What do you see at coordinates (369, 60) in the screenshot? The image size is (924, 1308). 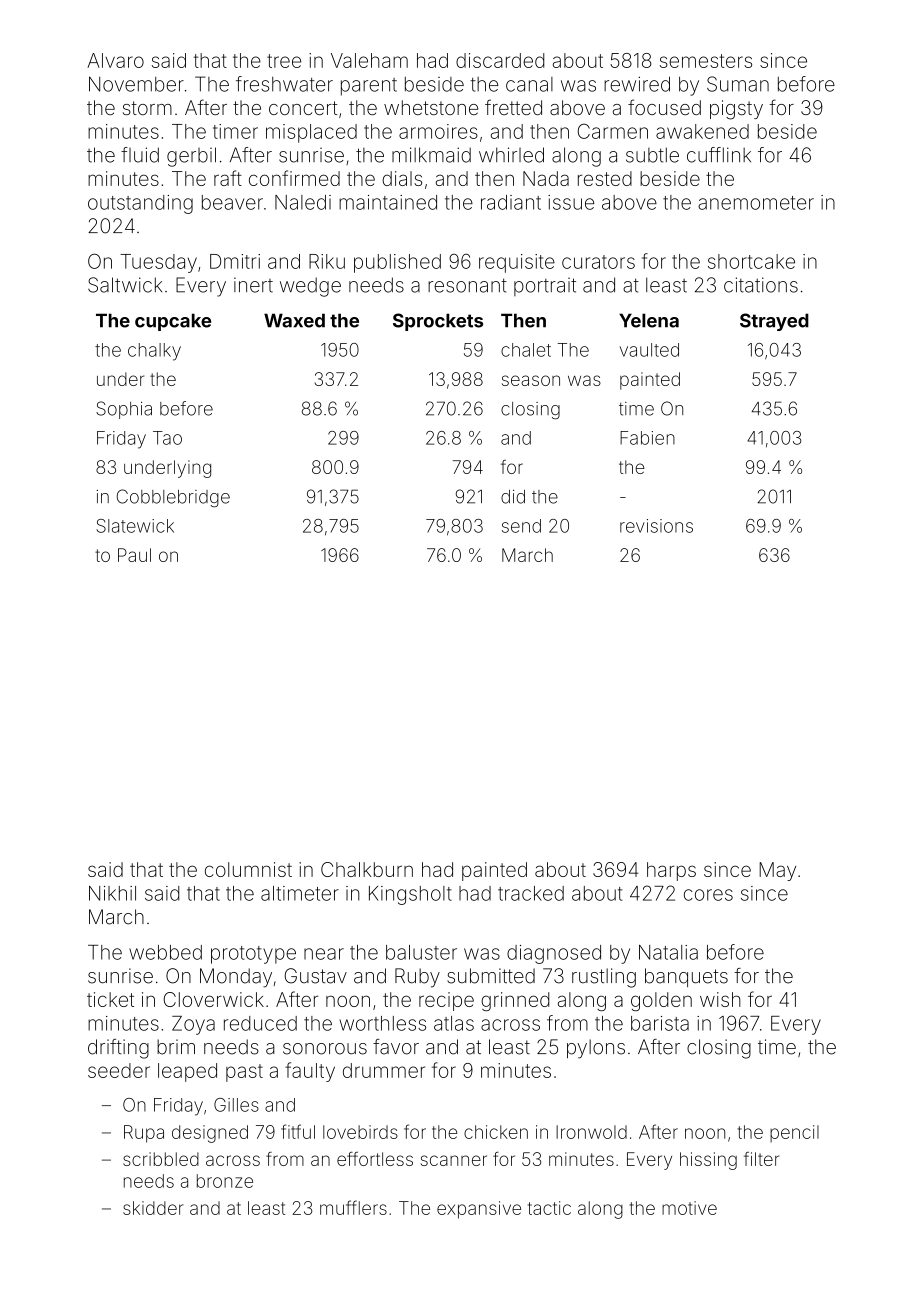 I see `Valeham` at bounding box center [369, 60].
